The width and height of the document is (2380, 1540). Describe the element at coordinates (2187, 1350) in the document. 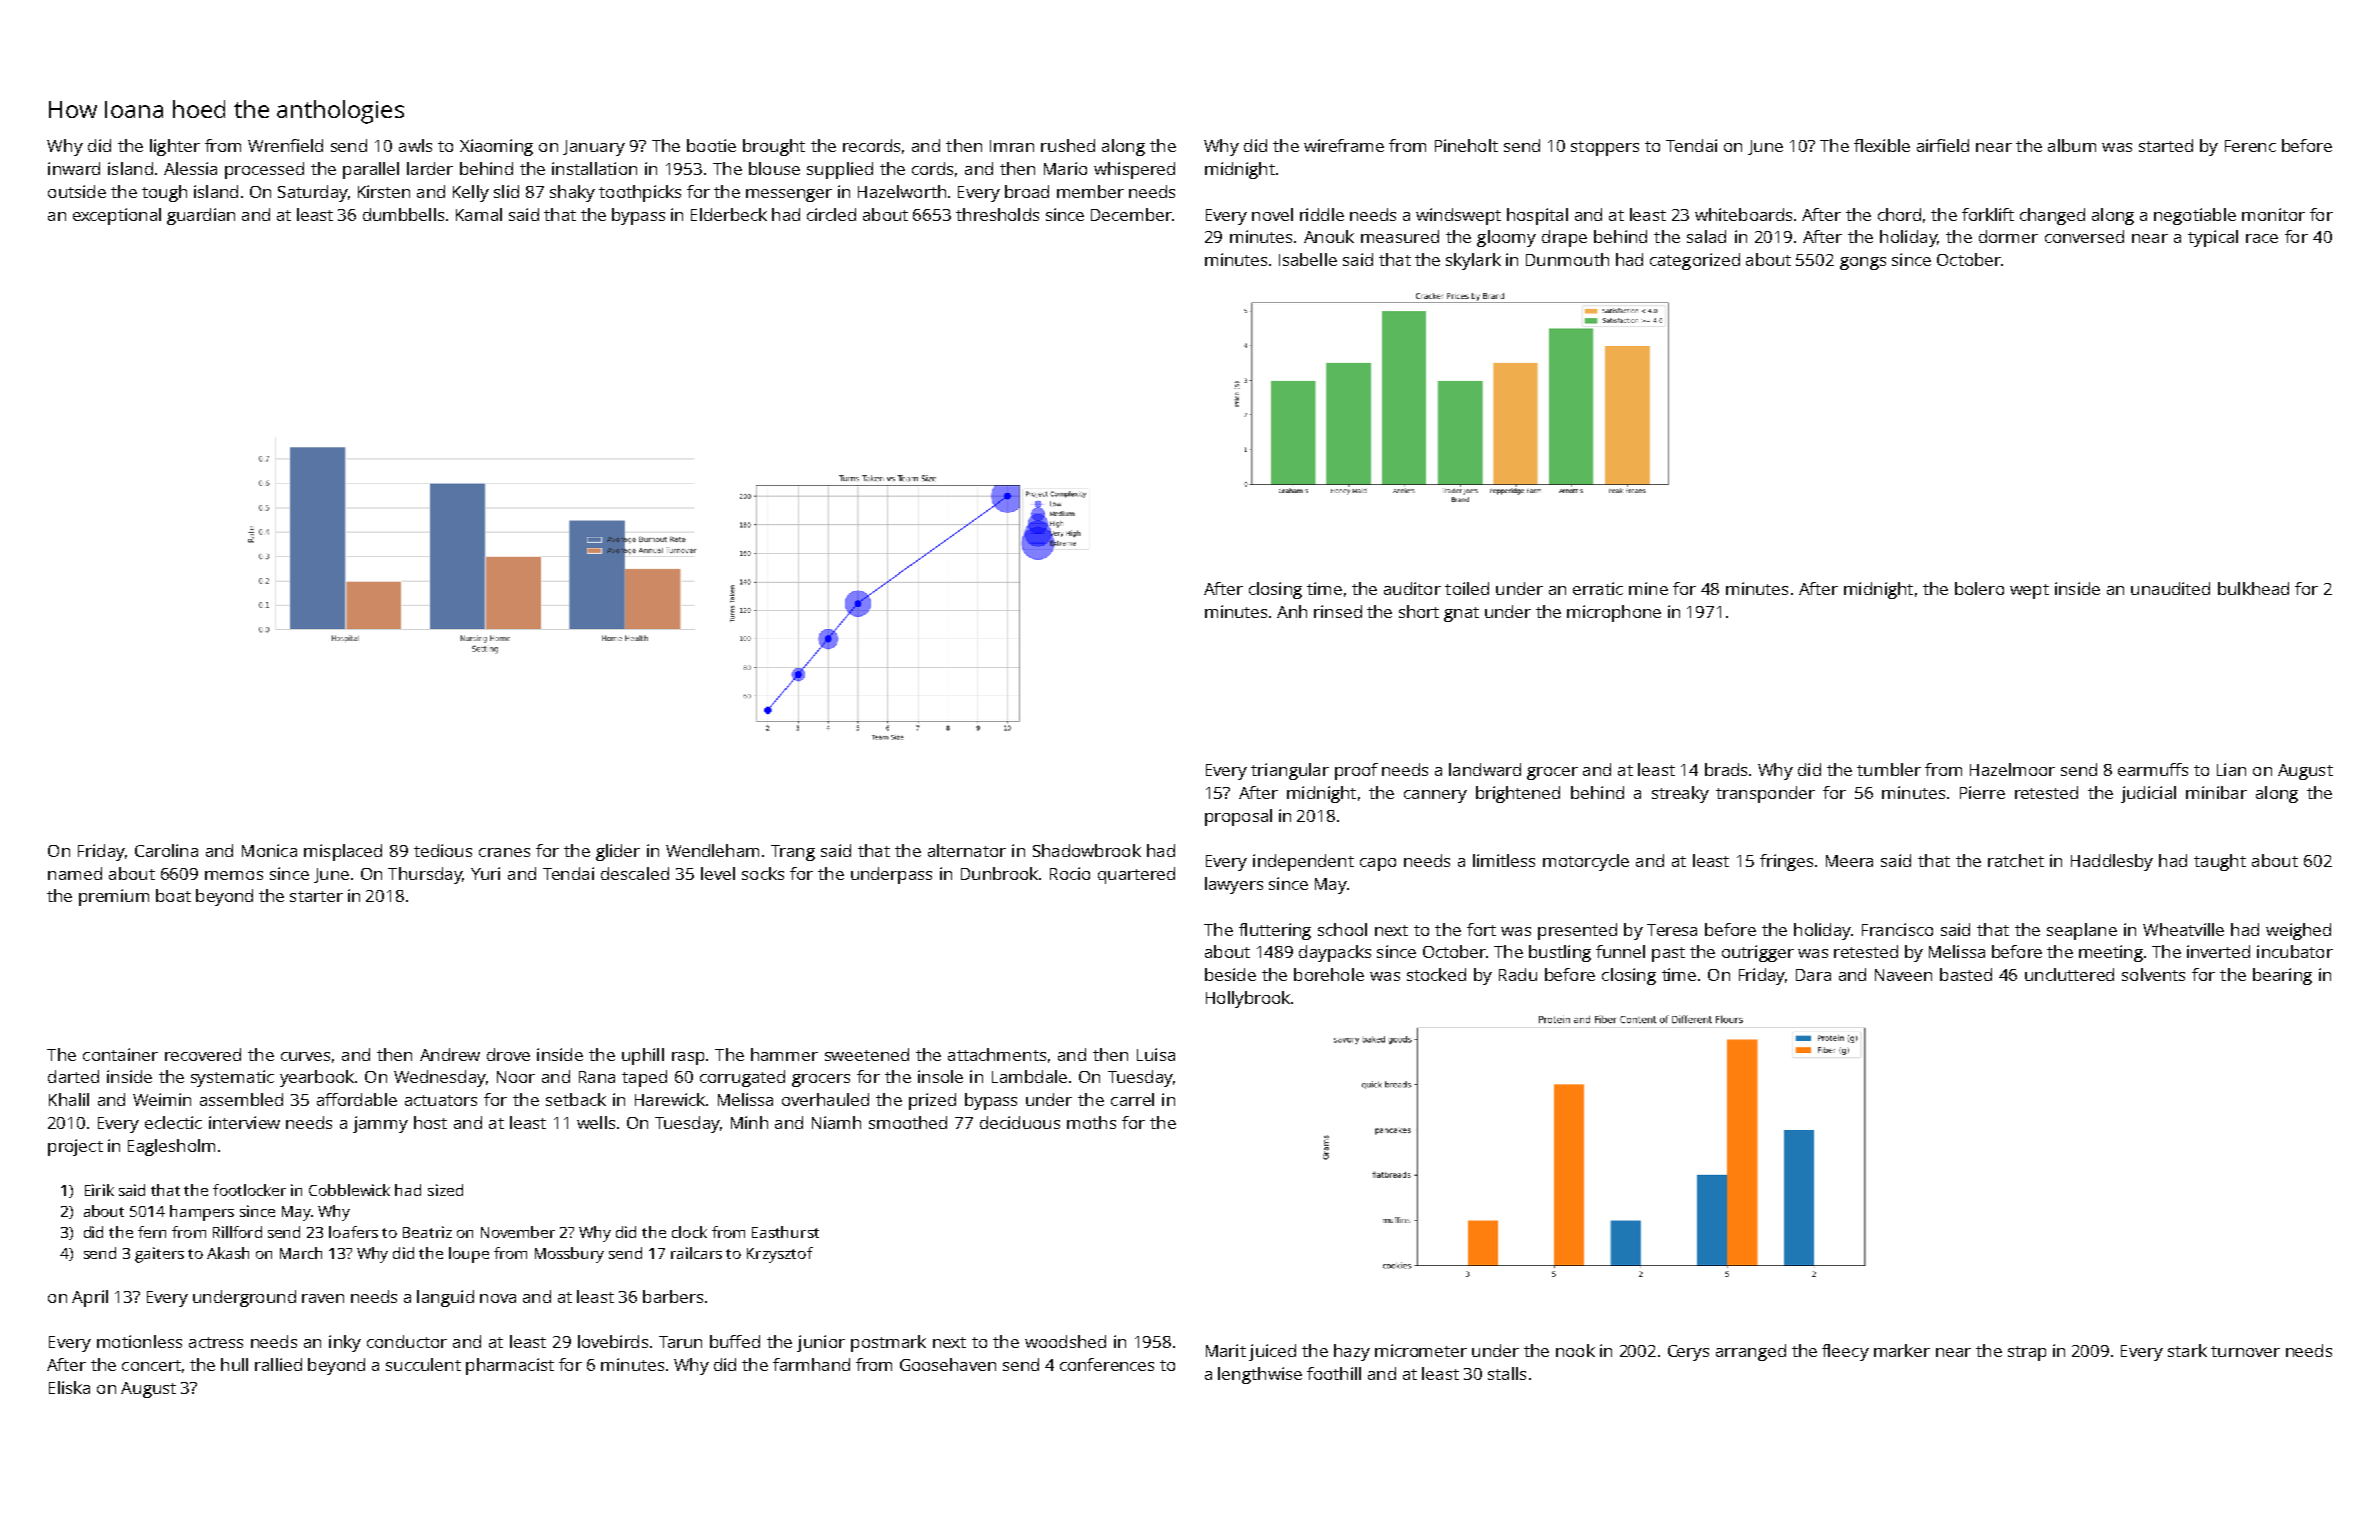

I see `stark` at that location.
